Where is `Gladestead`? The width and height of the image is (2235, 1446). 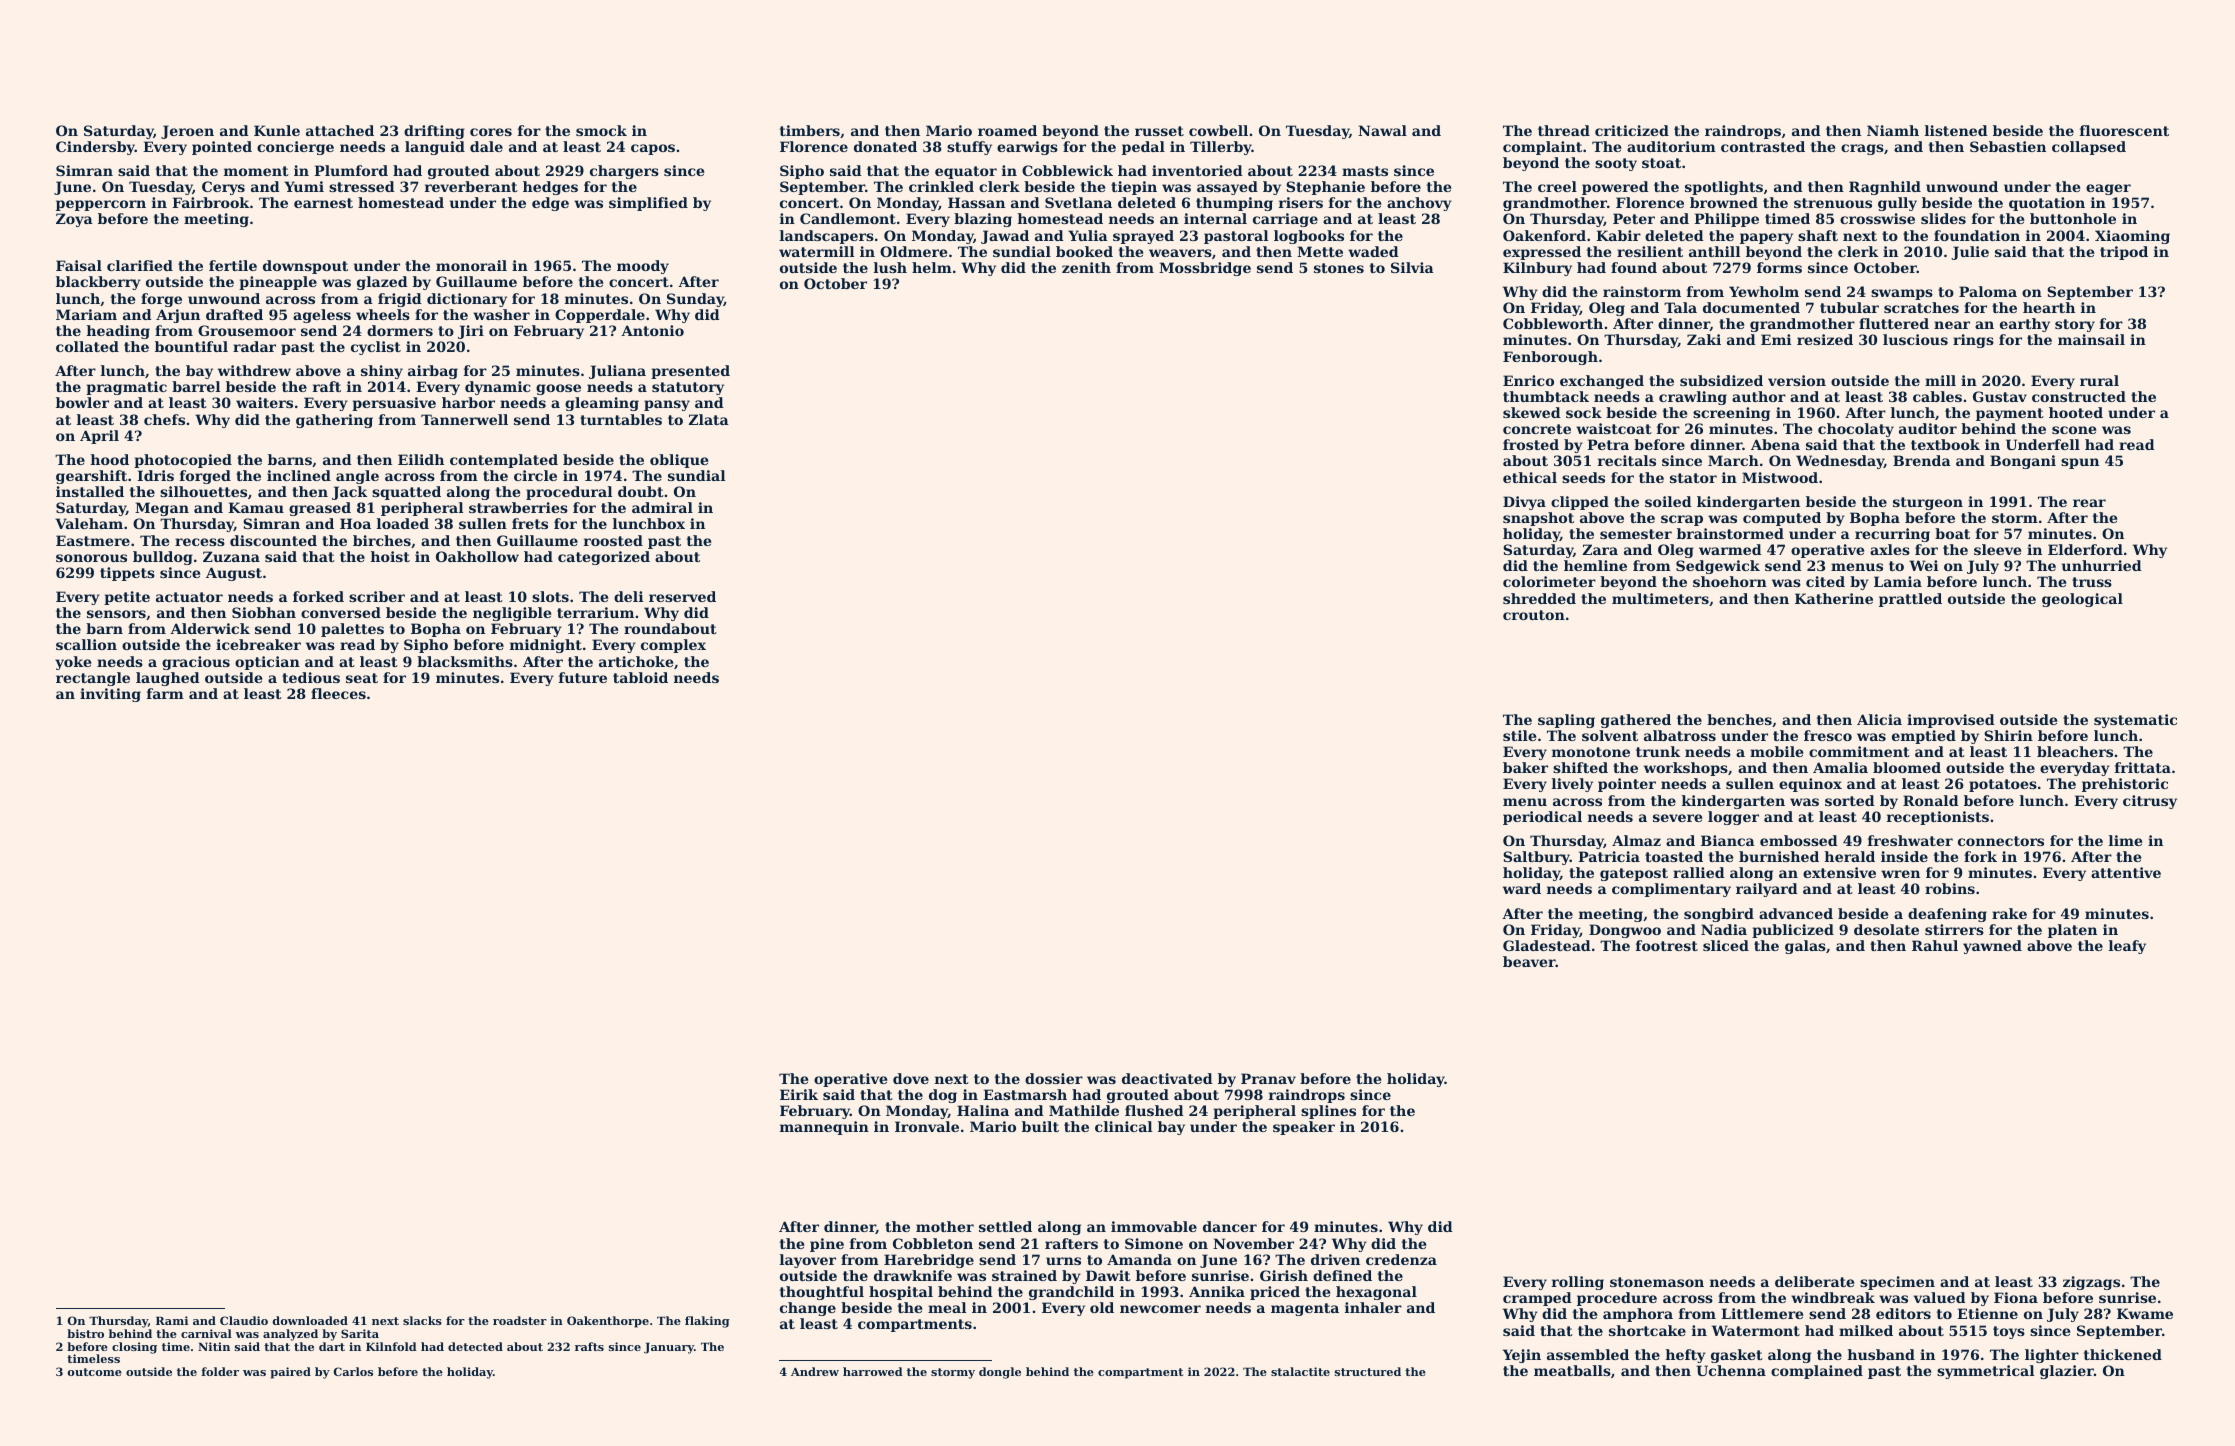
Gladestead is located at coordinates (1547, 945).
